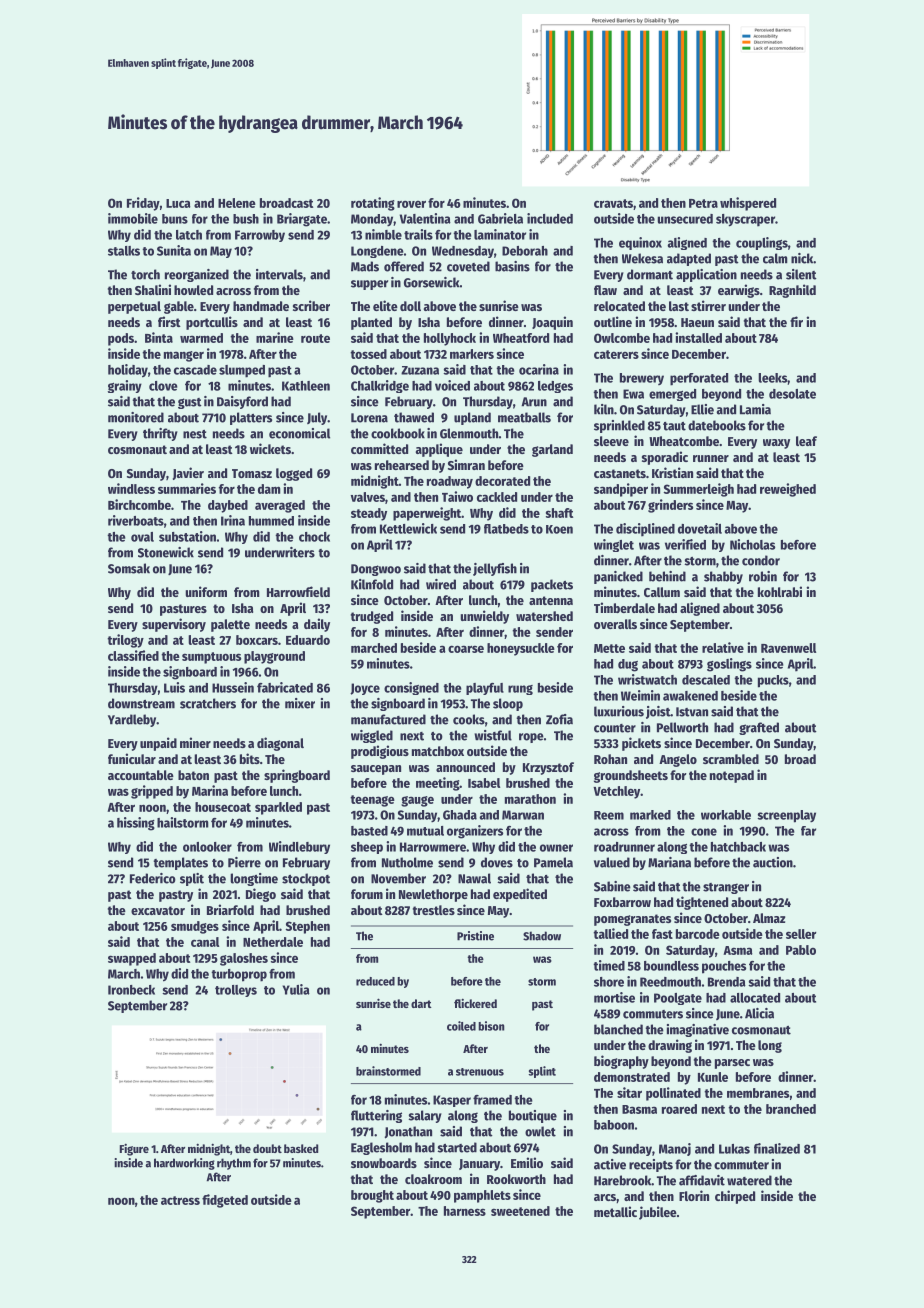 Image resolution: width=924 pixels, height=1308 pixels. I want to click on Pablo, so click(801, 950).
